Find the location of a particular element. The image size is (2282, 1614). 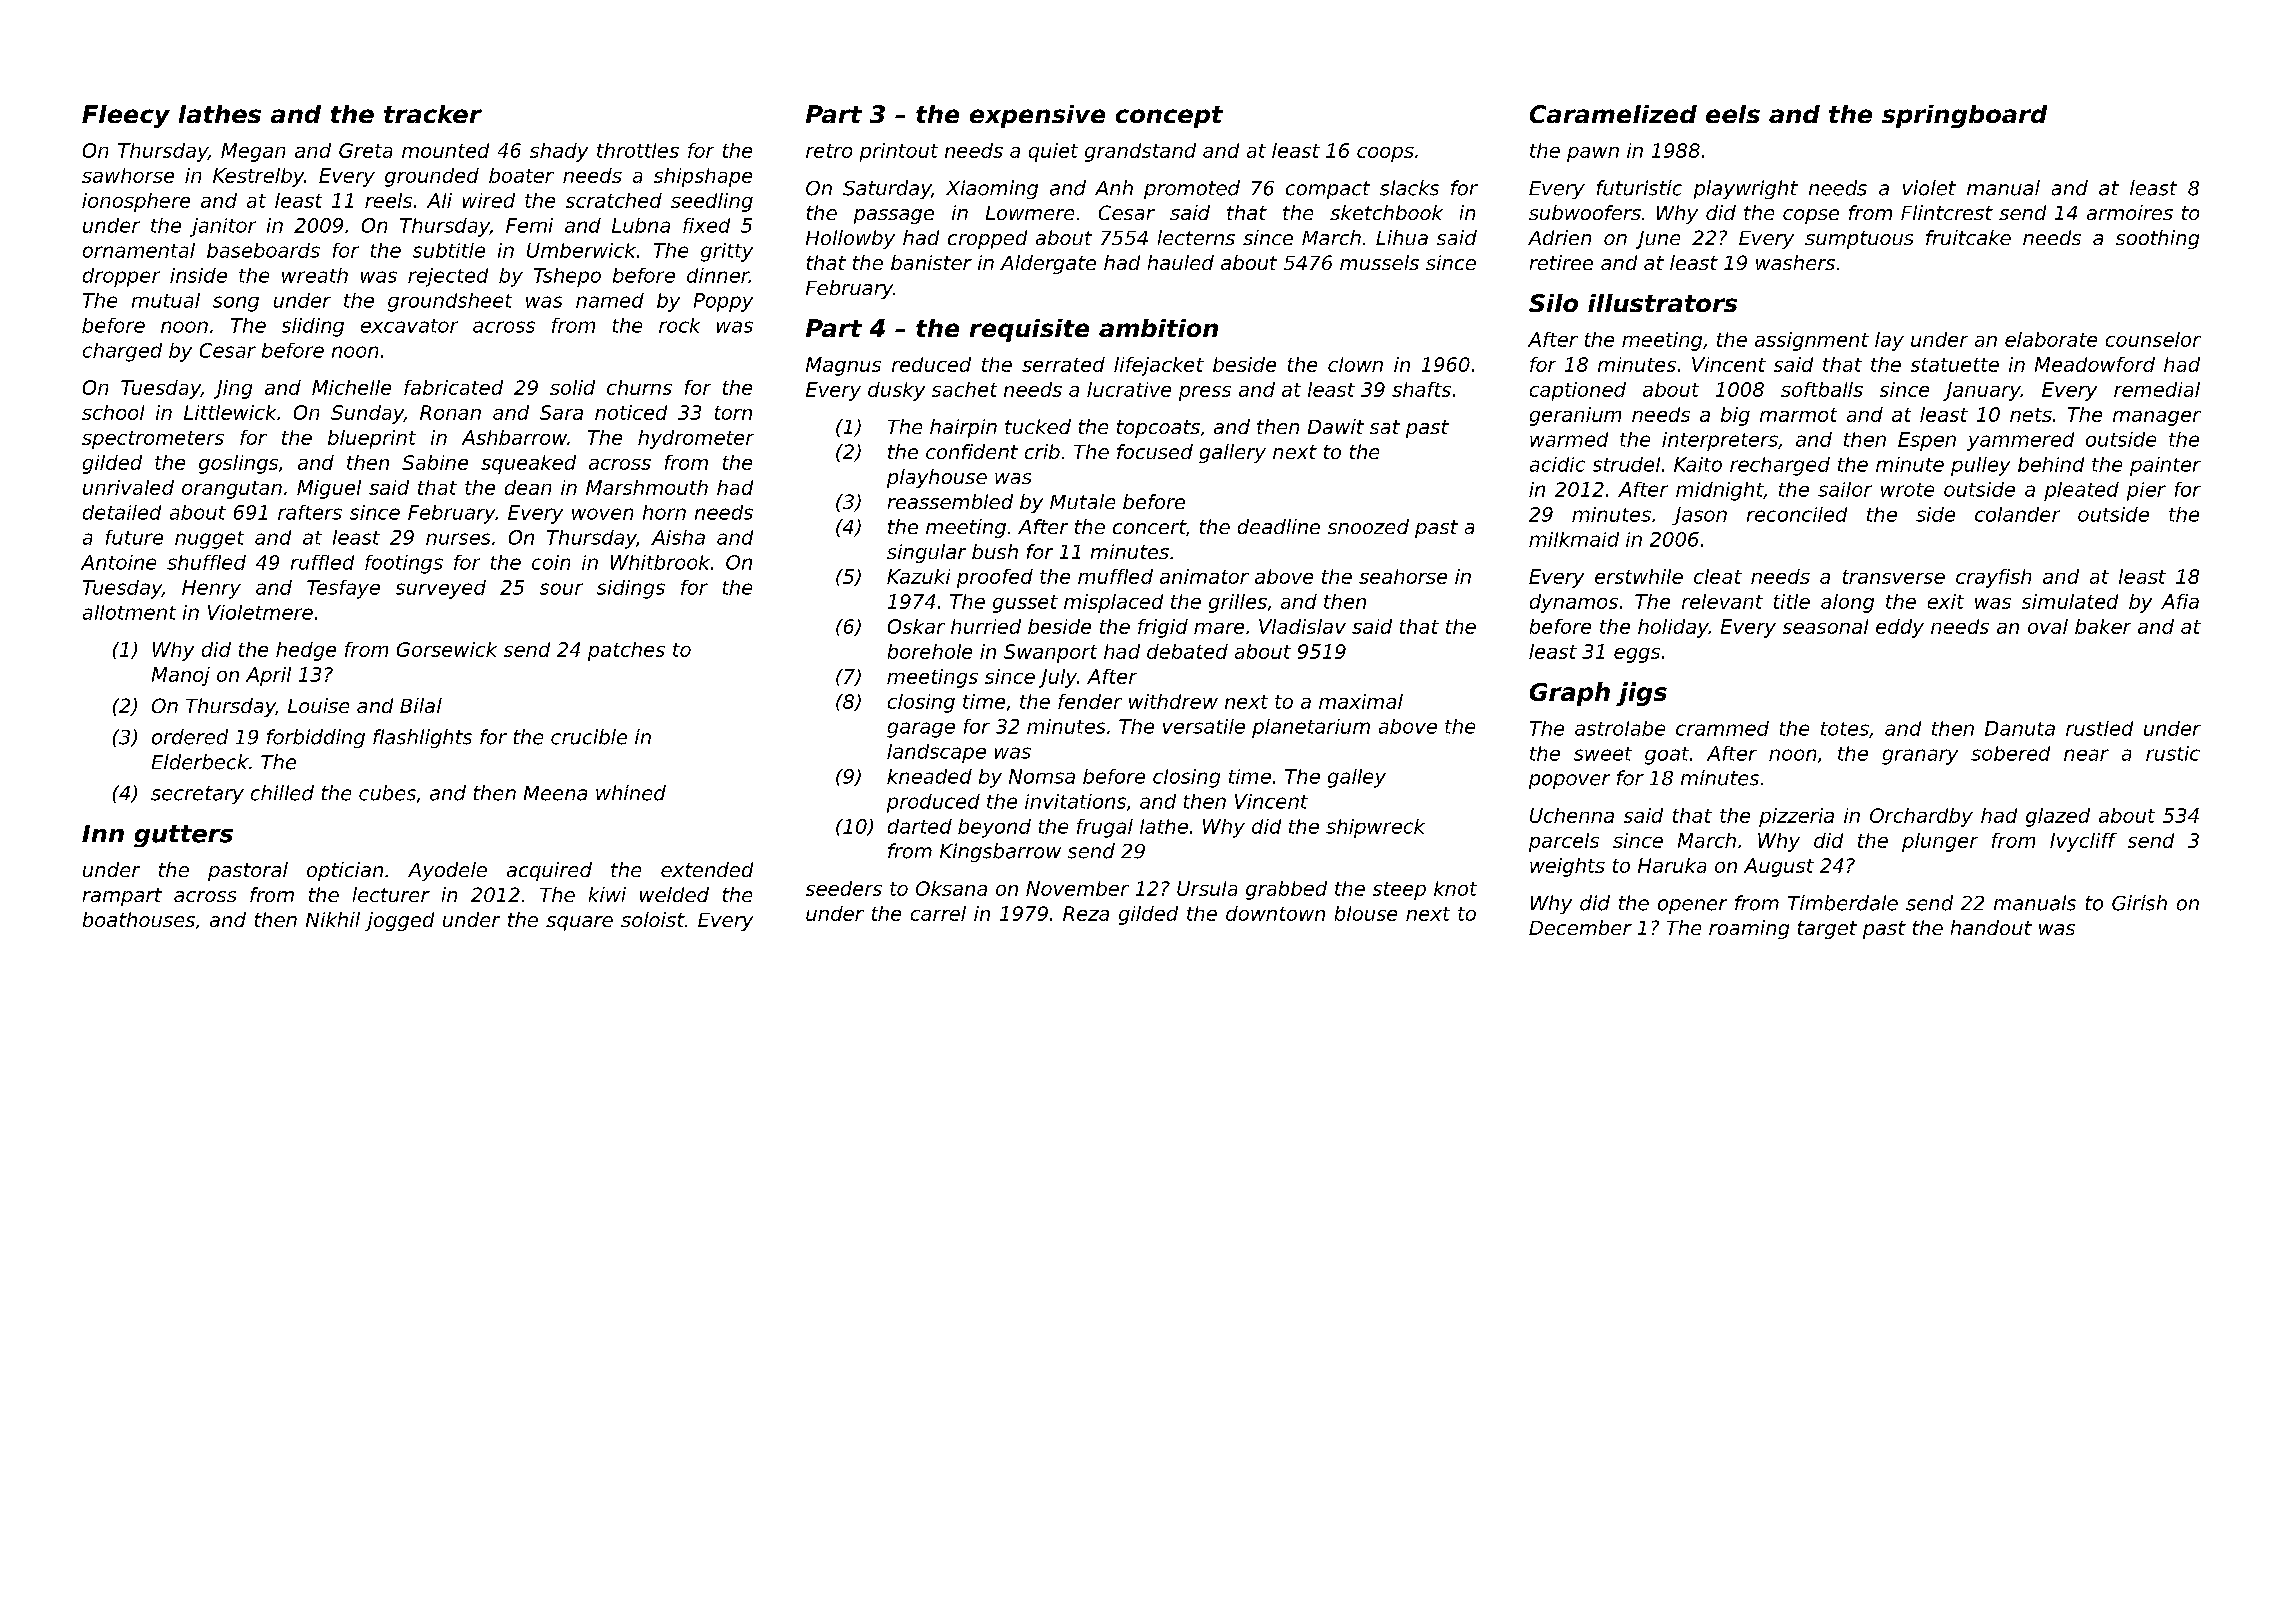

Fleecy is located at coordinates (126, 116).
